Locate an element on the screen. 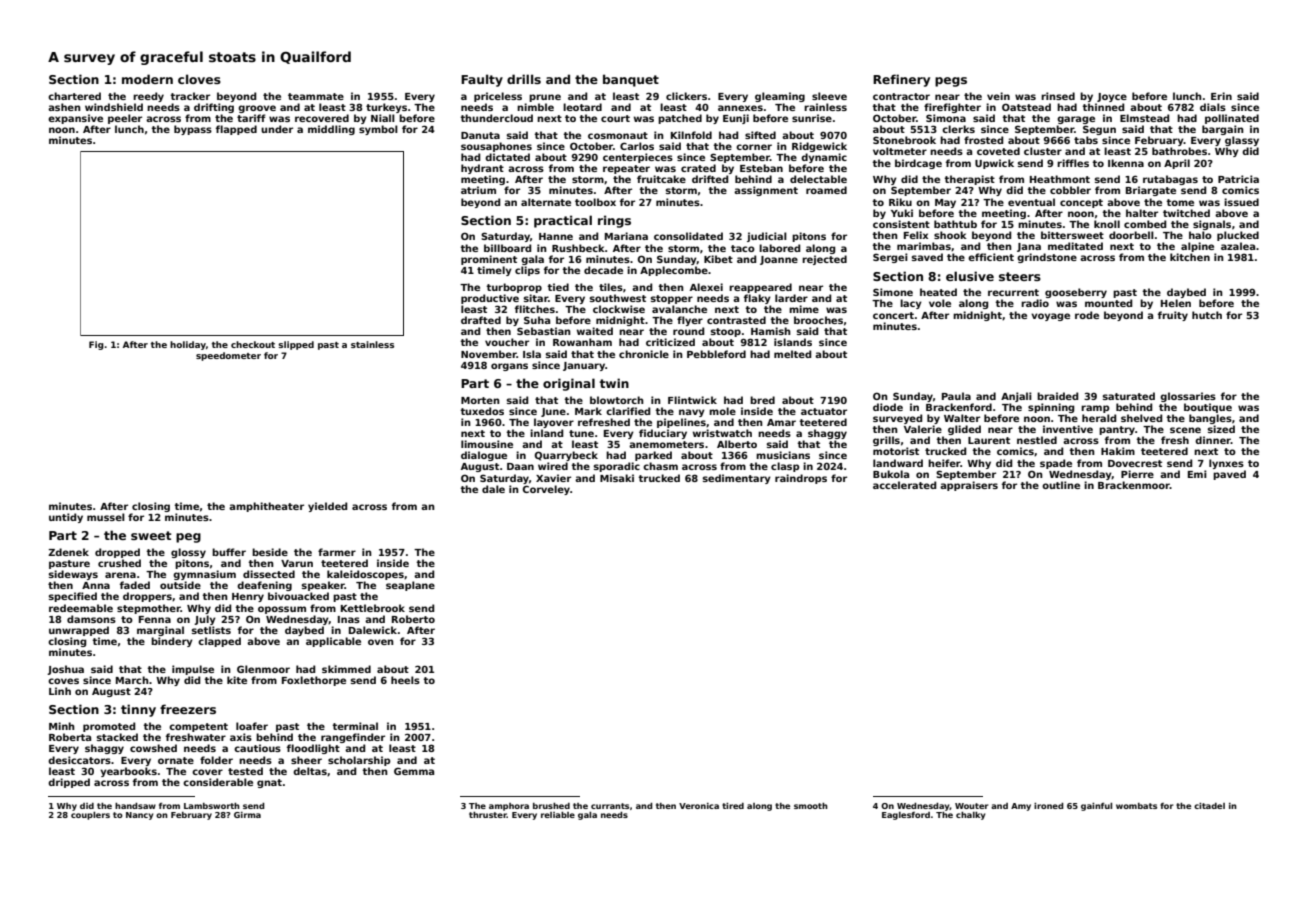  Anjali is located at coordinates (1016, 397).
